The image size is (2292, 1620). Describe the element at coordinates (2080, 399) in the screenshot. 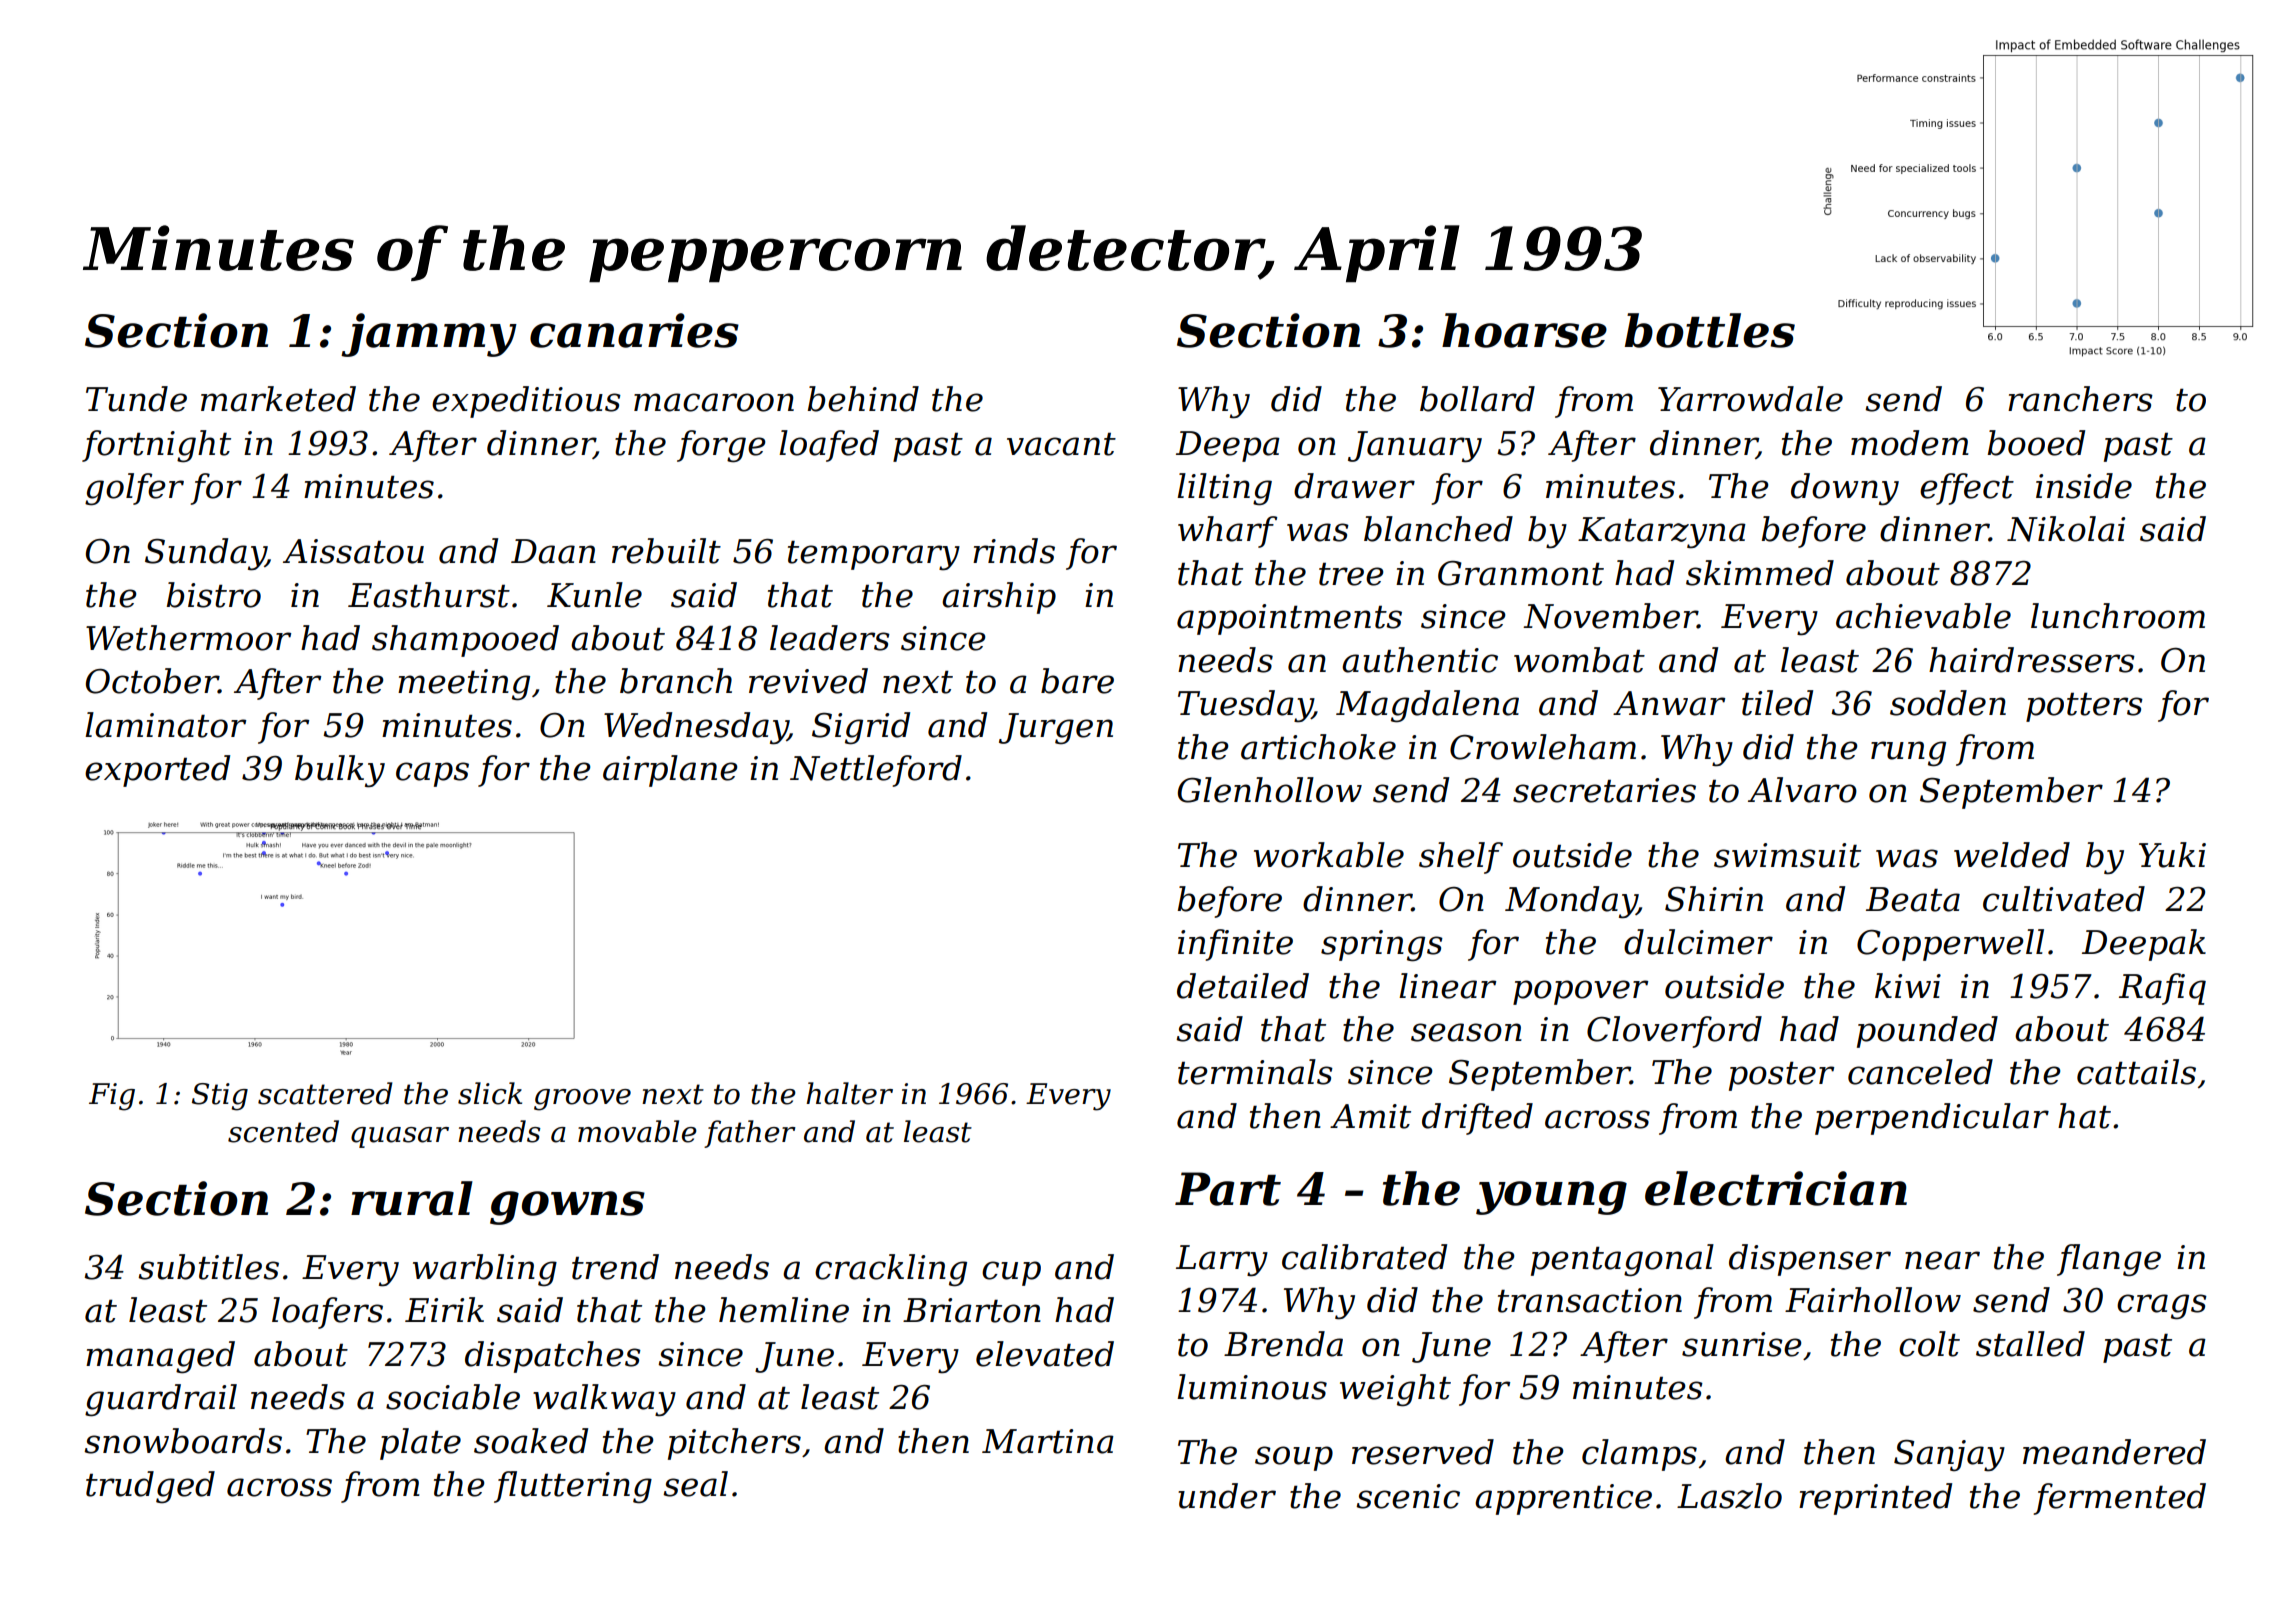

I see `ranchers` at that location.
